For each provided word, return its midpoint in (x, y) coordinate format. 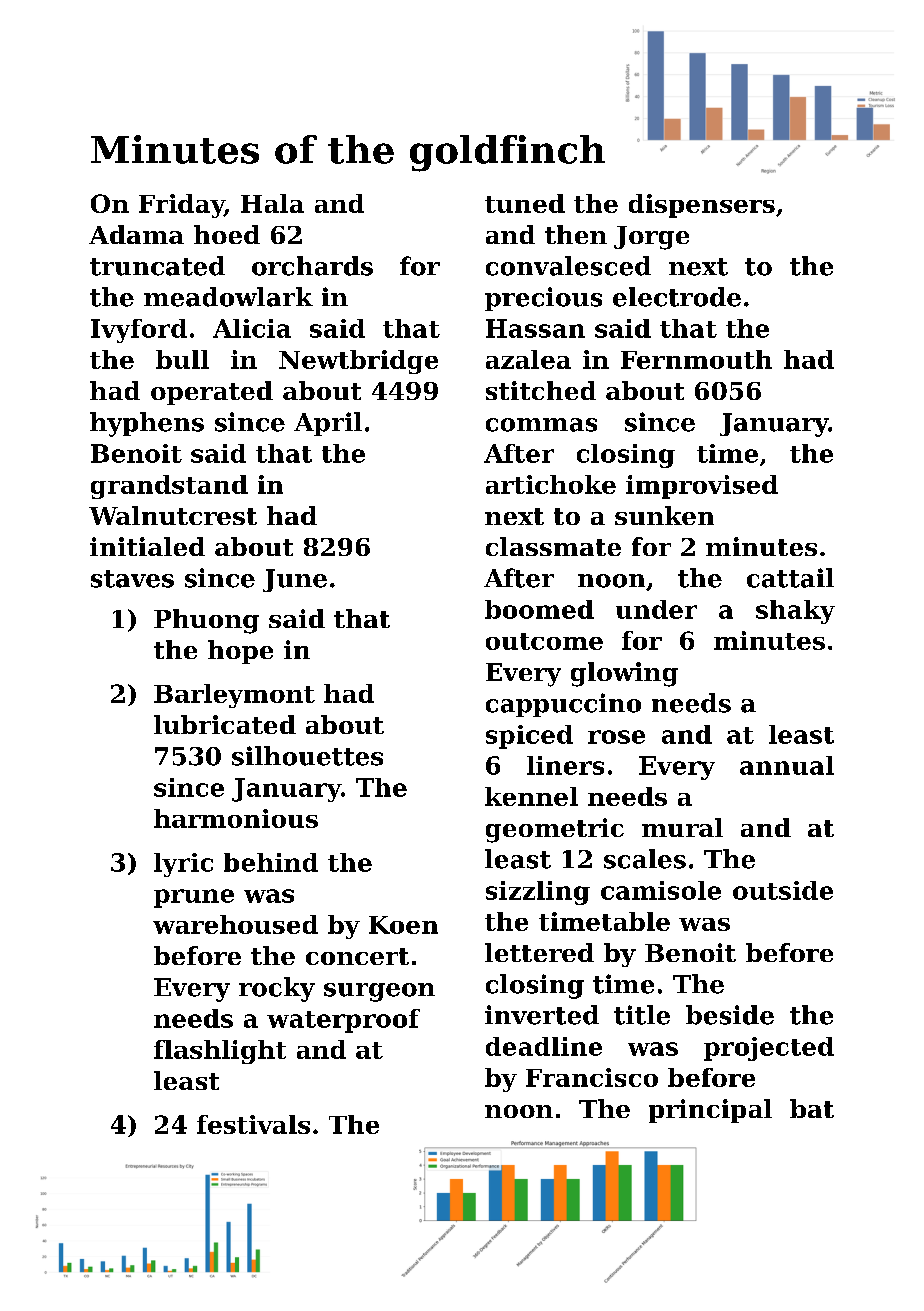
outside (783, 890)
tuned (525, 203)
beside (730, 1015)
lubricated (225, 724)
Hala (272, 203)
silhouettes (307, 756)
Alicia (252, 328)
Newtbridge (358, 362)
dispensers (702, 206)
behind (271, 862)
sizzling (538, 893)
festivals (253, 1124)
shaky (795, 612)
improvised (702, 487)
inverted (542, 1015)
